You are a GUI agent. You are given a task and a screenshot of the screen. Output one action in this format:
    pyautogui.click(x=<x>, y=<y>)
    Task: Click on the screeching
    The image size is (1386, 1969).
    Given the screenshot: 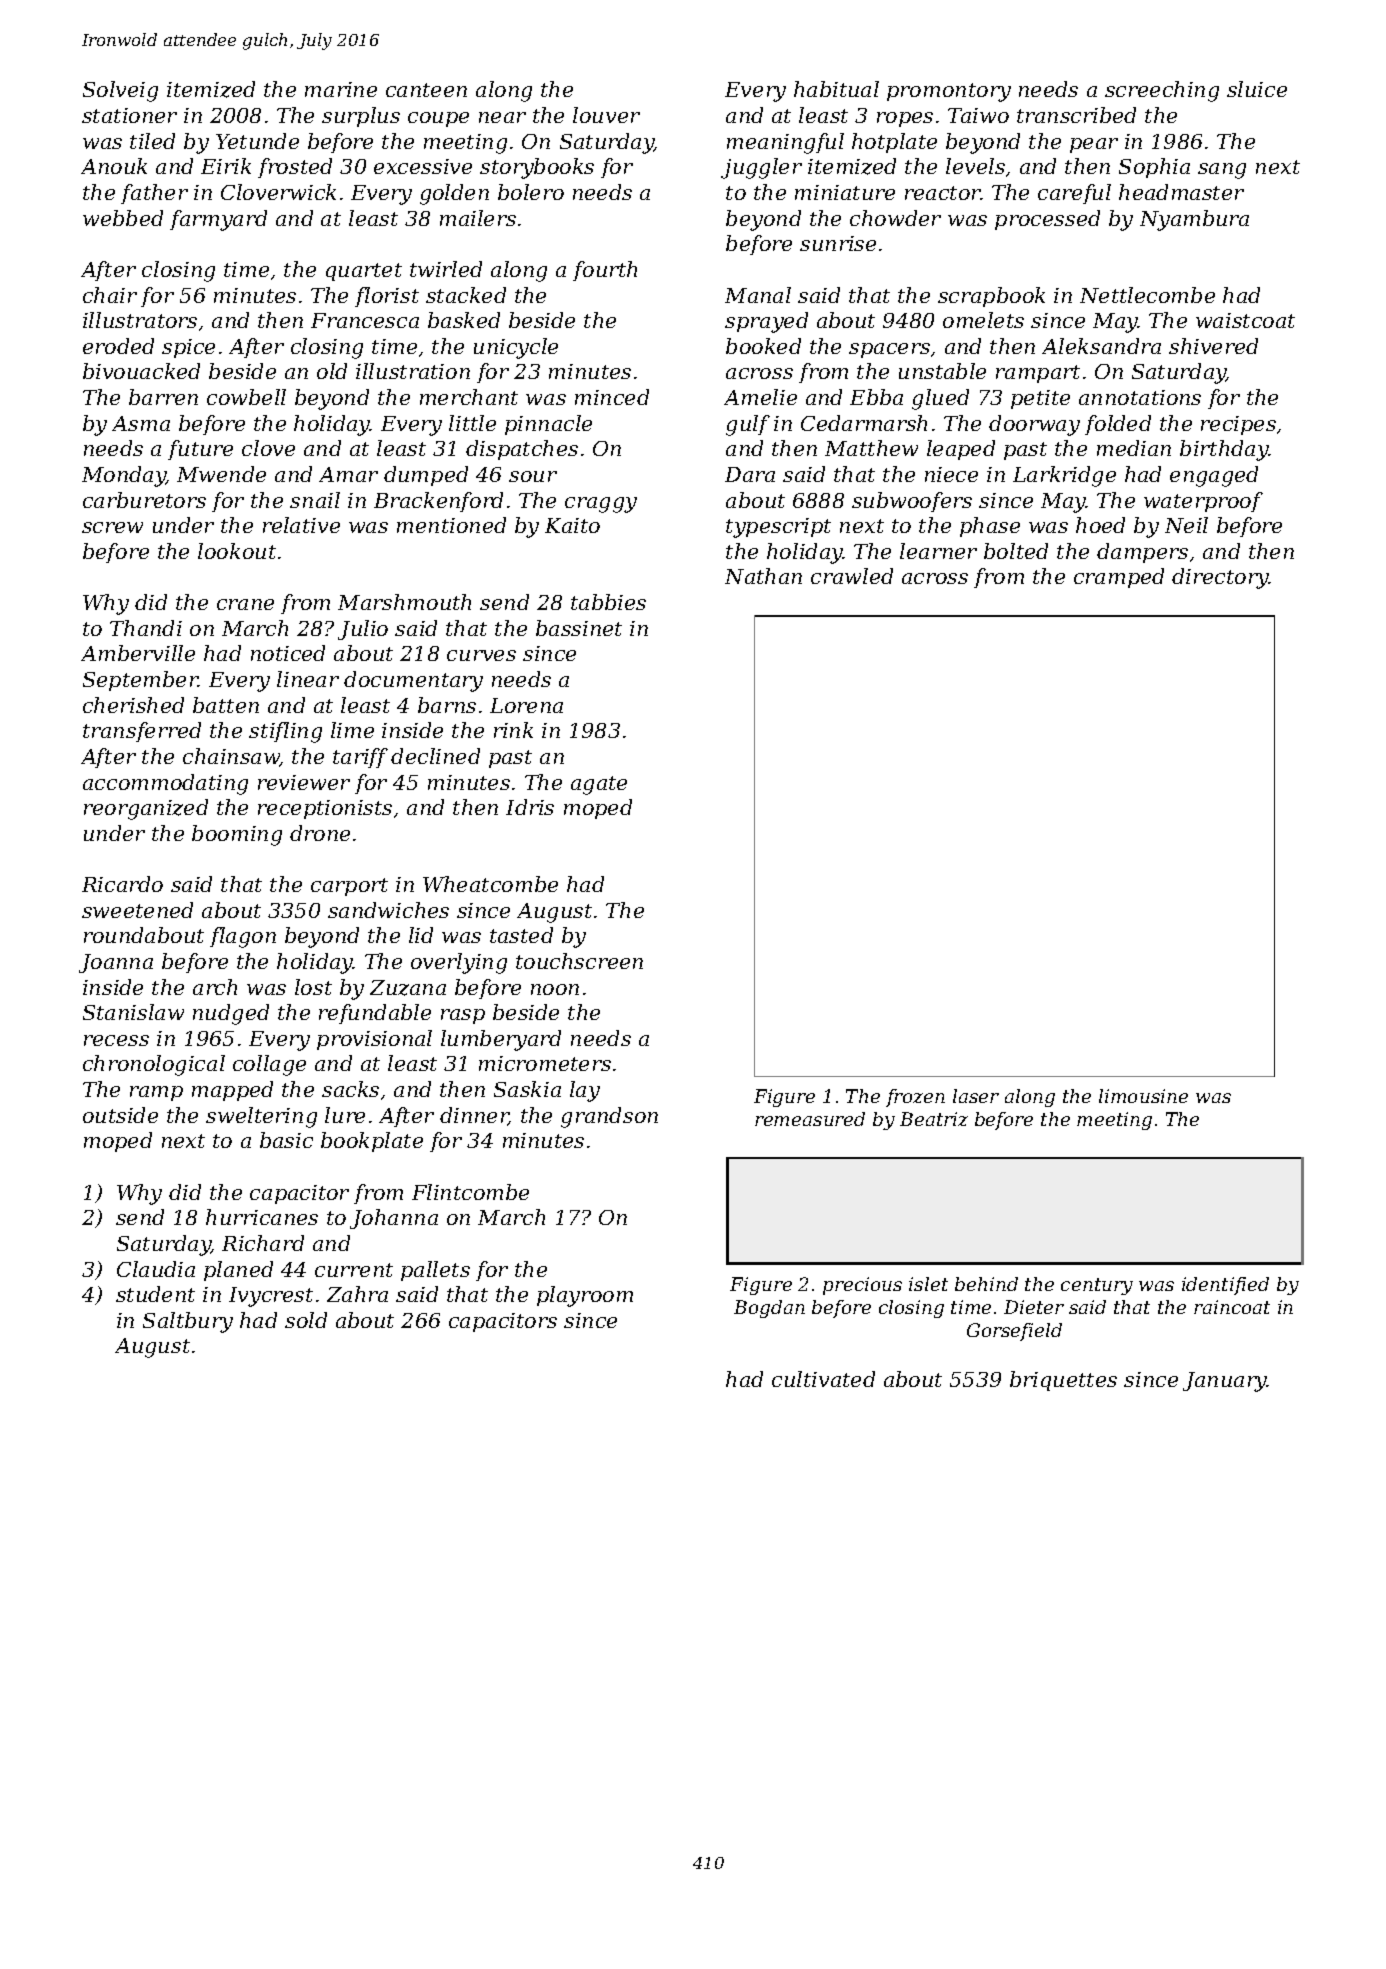 What is the action you would take?
    pyautogui.click(x=1162, y=91)
